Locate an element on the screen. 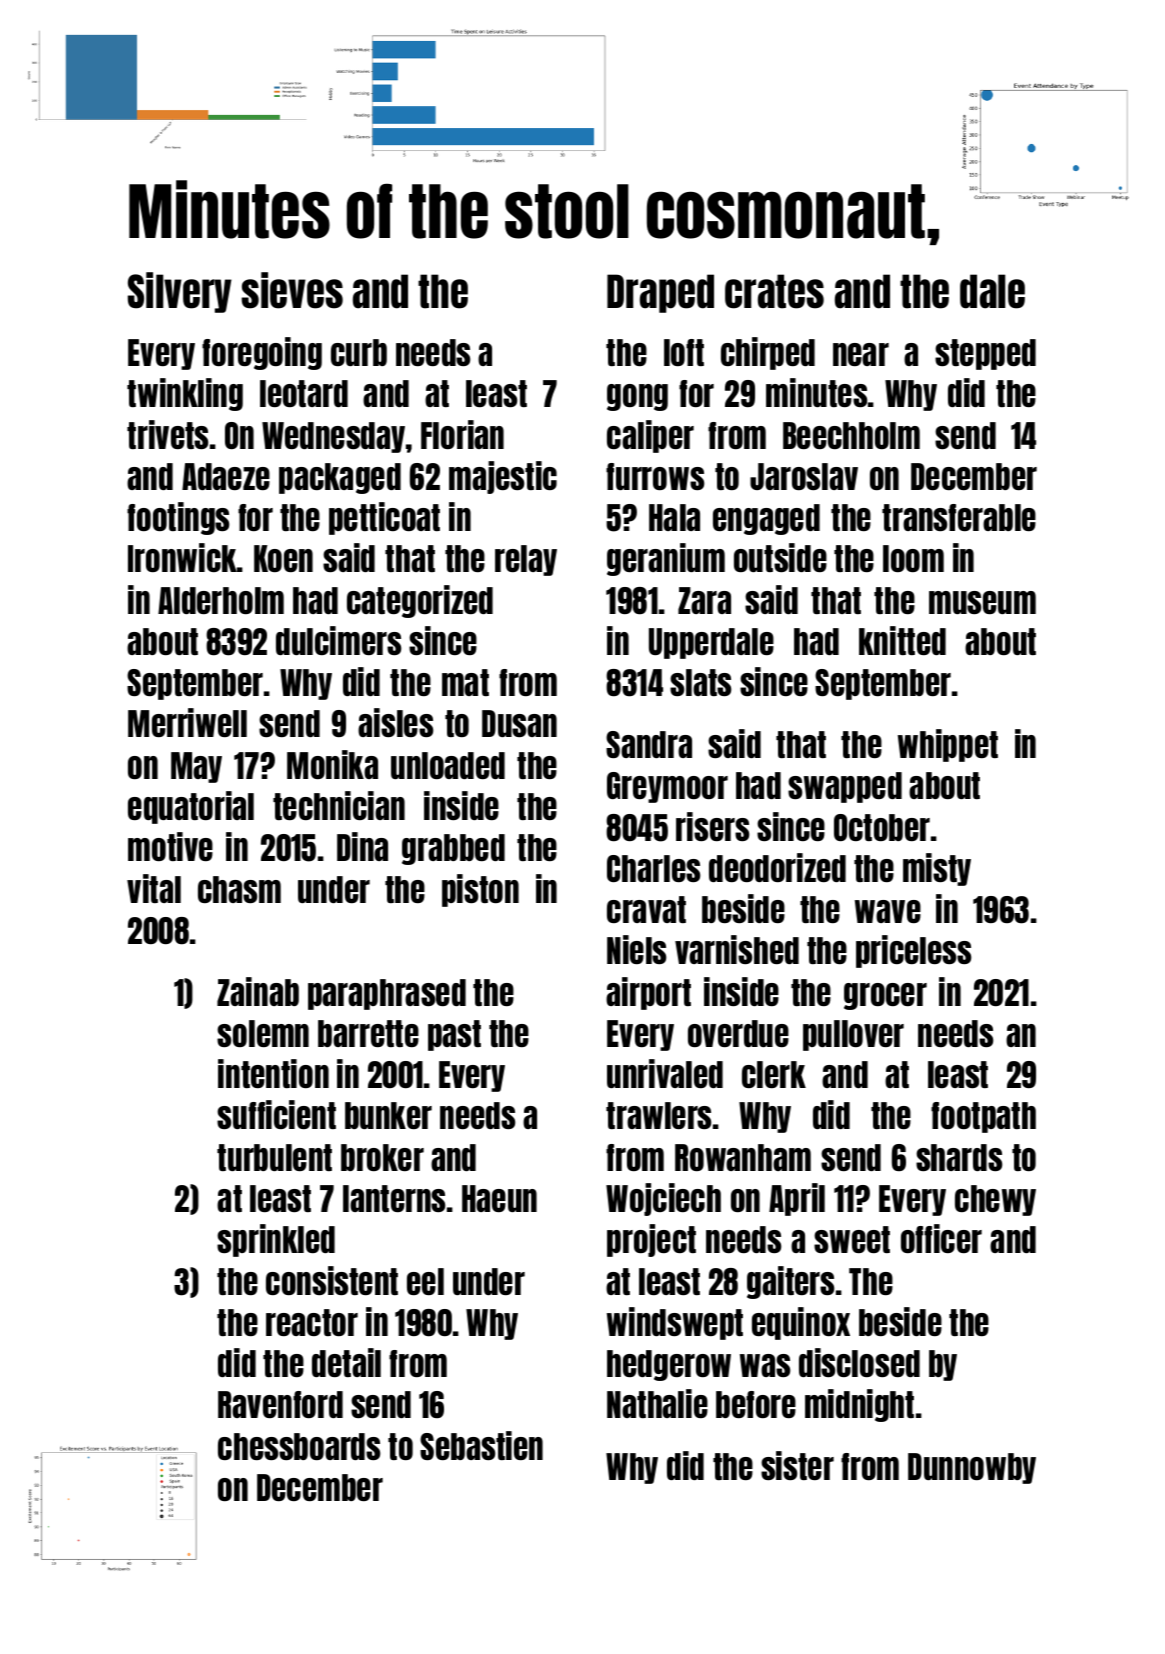 Image resolution: width=1165 pixels, height=1654 pixels. footpath is located at coordinates (983, 1117).
